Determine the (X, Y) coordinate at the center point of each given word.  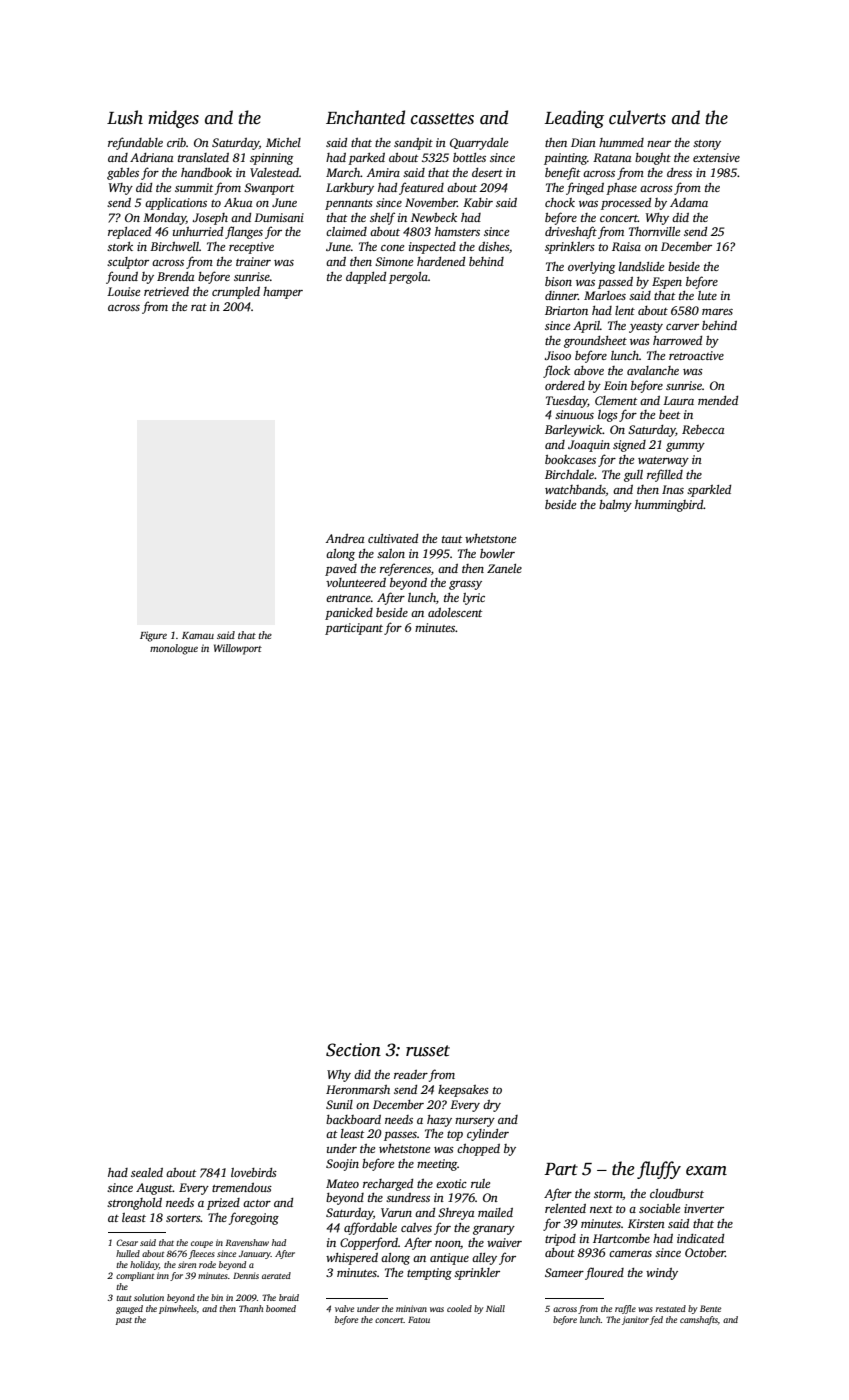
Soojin (342, 1165)
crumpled (236, 293)
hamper (283, 293)
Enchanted (365, 117)
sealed (147, 1172)
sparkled (709, 491)
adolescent (455, 612)
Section (353, 1050)
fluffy (659, 1170)
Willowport (238, 649)
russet (428, 1051)
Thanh (251, 1308)
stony (707, 145)
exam (706, 1171)
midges (173, 119)
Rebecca (703, 429)
